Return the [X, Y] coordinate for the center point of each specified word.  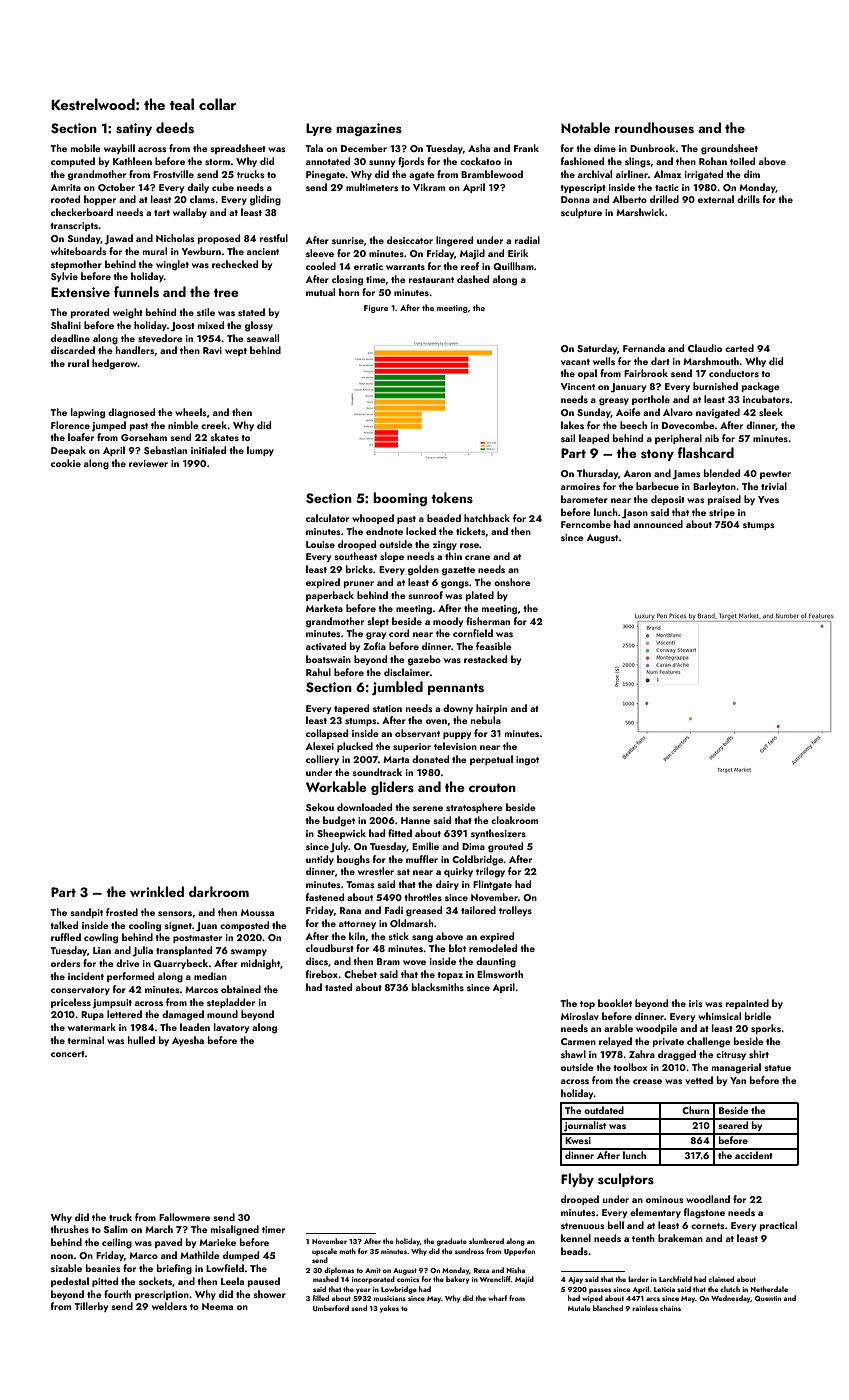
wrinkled [157, 891]
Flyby [577, 1180]
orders [65, 963]
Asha [479, 148]
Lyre [319, 129]
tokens [452, 497]
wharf [497, 1298]
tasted [338, 987]
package [761, 387]
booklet [615, 1003]
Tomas [360, 884]
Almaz [667, 174]
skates [224, 437]
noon [62, 1256]
